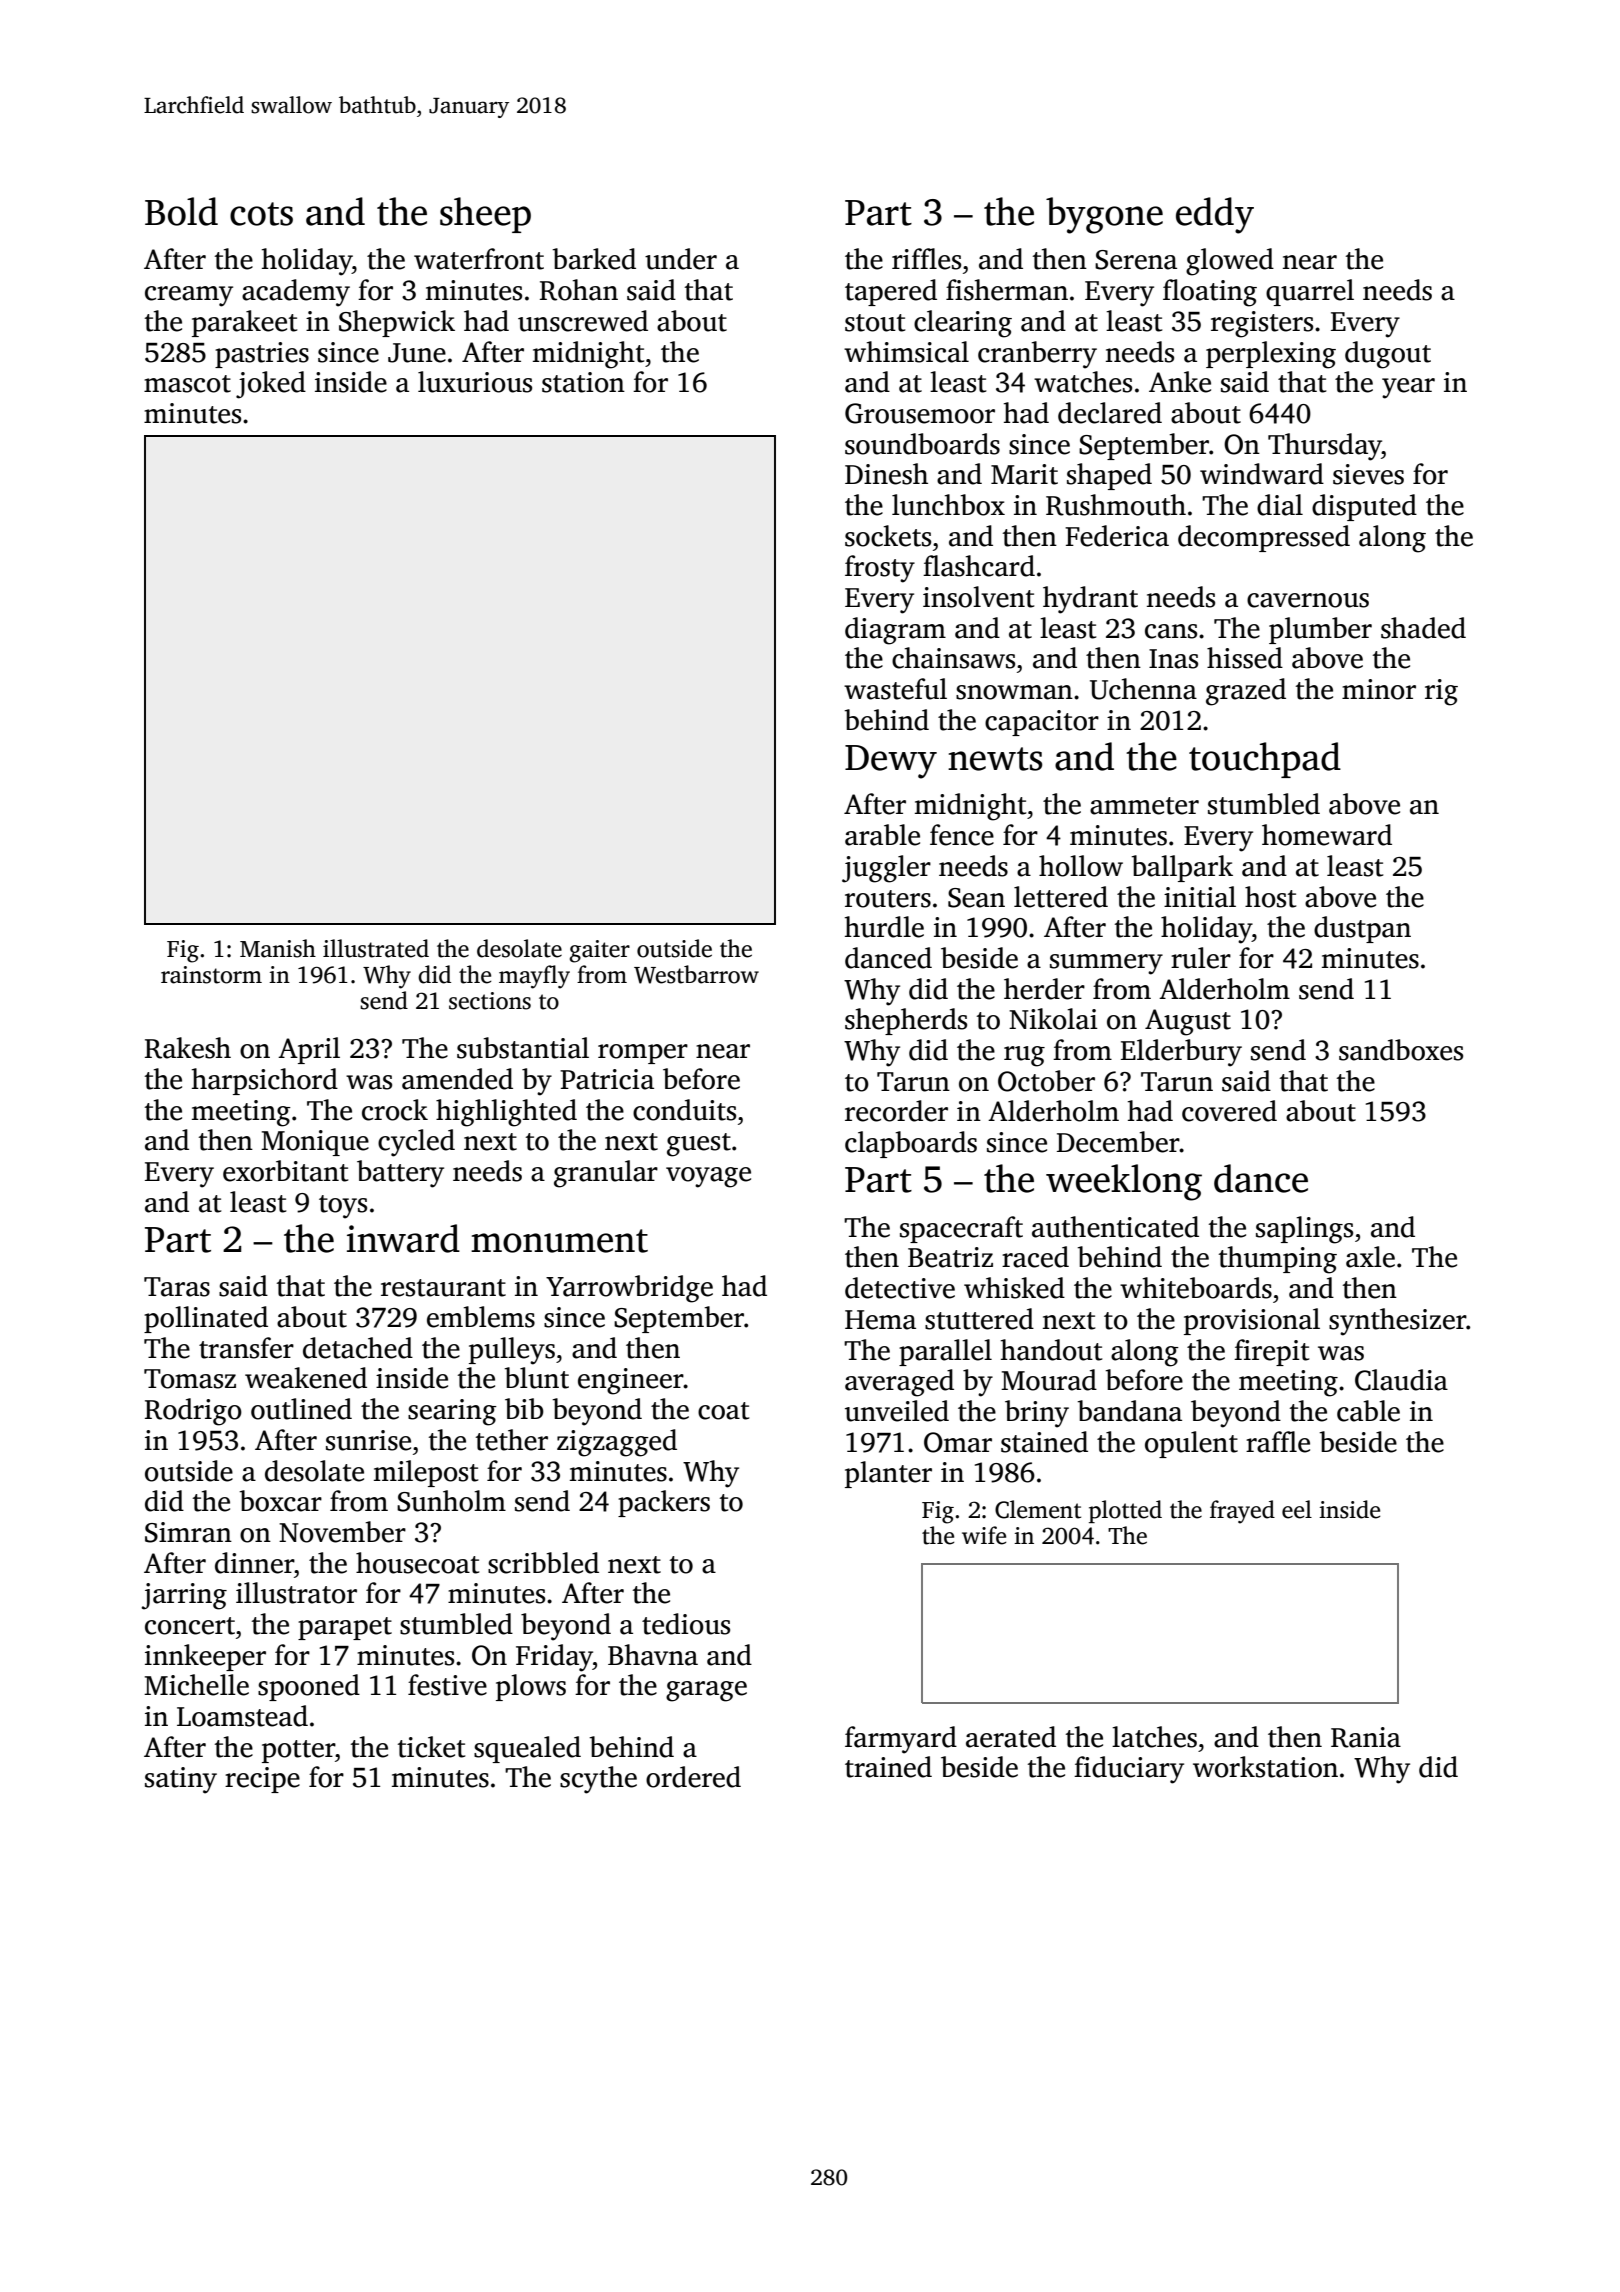 This screenshot has height=2292, width=1620. I want to click on concert, so click(190, 1626).
